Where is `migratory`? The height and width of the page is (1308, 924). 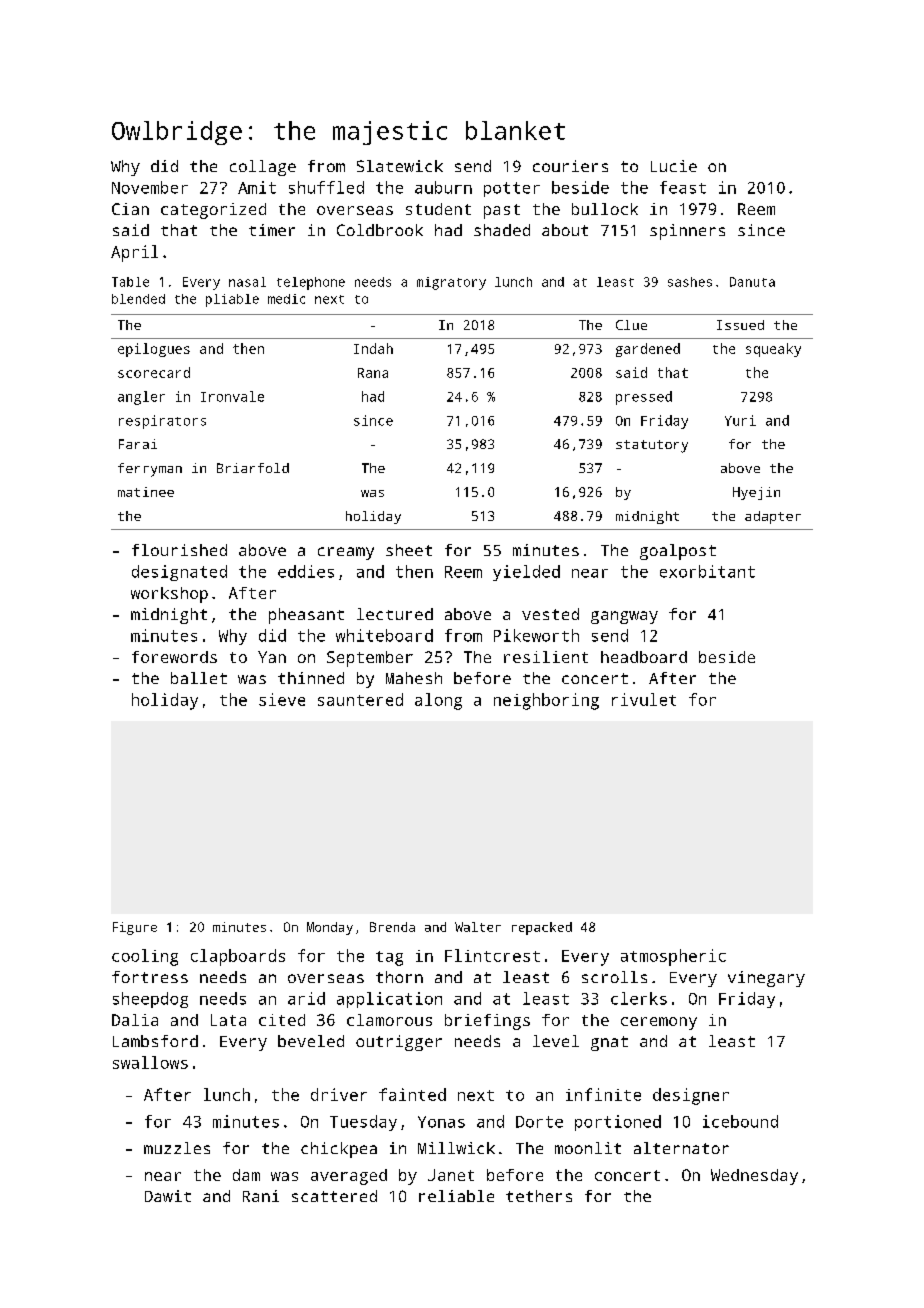 migratory is located at coordinates (451, 283).
